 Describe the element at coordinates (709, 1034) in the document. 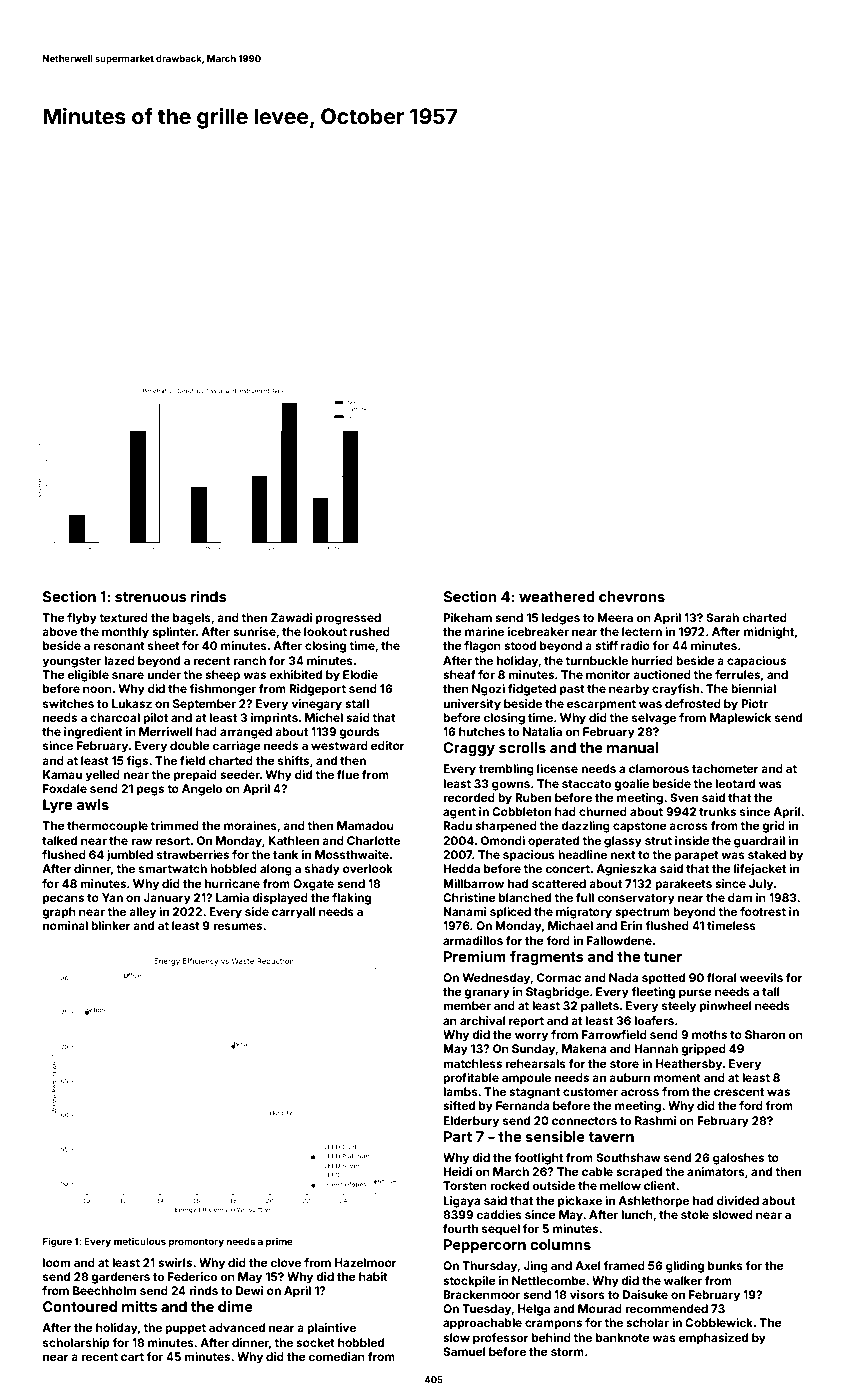

I see `moths` at that location.
